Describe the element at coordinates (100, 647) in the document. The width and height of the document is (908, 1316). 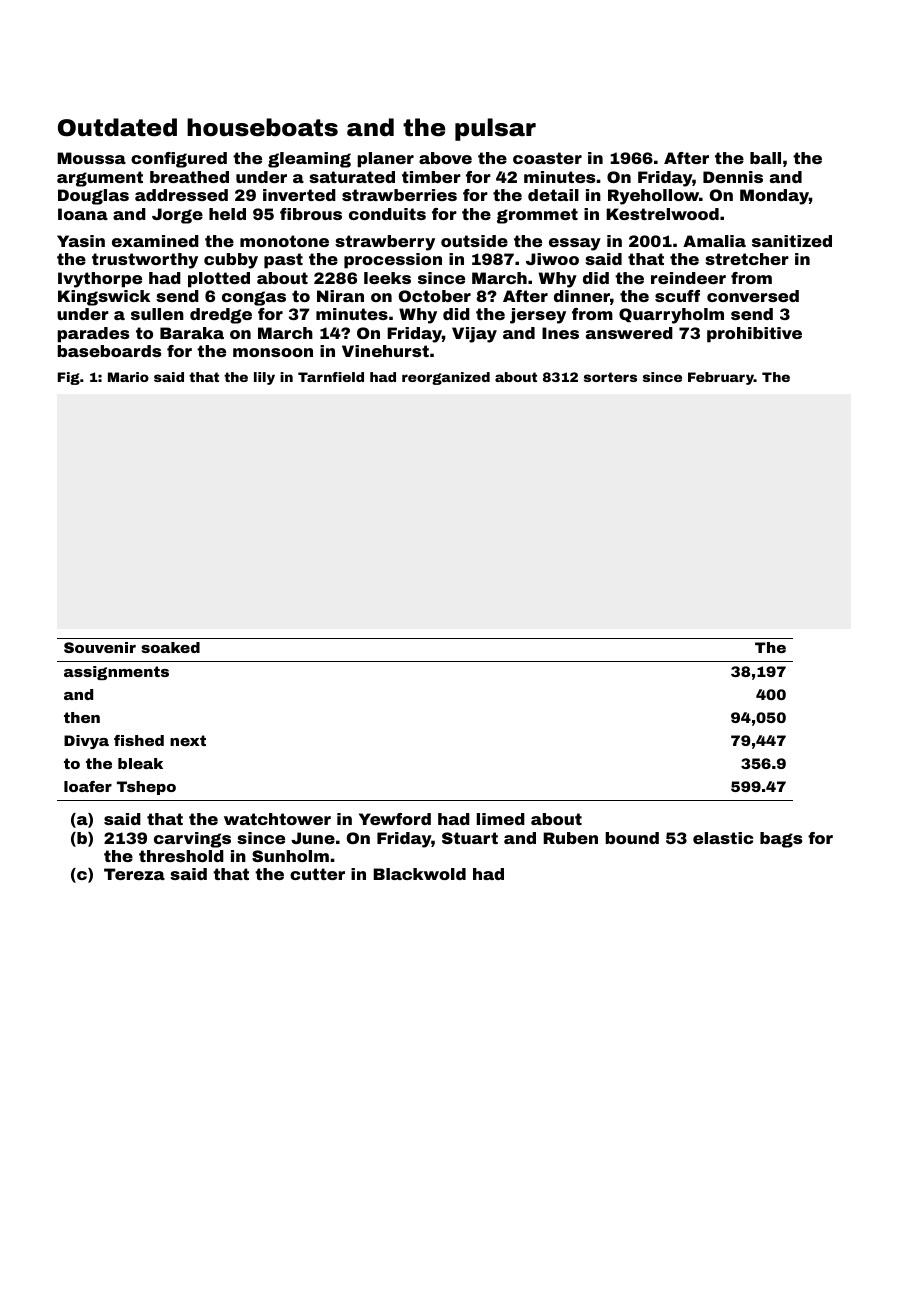
I see `Souvenir` at that location.
